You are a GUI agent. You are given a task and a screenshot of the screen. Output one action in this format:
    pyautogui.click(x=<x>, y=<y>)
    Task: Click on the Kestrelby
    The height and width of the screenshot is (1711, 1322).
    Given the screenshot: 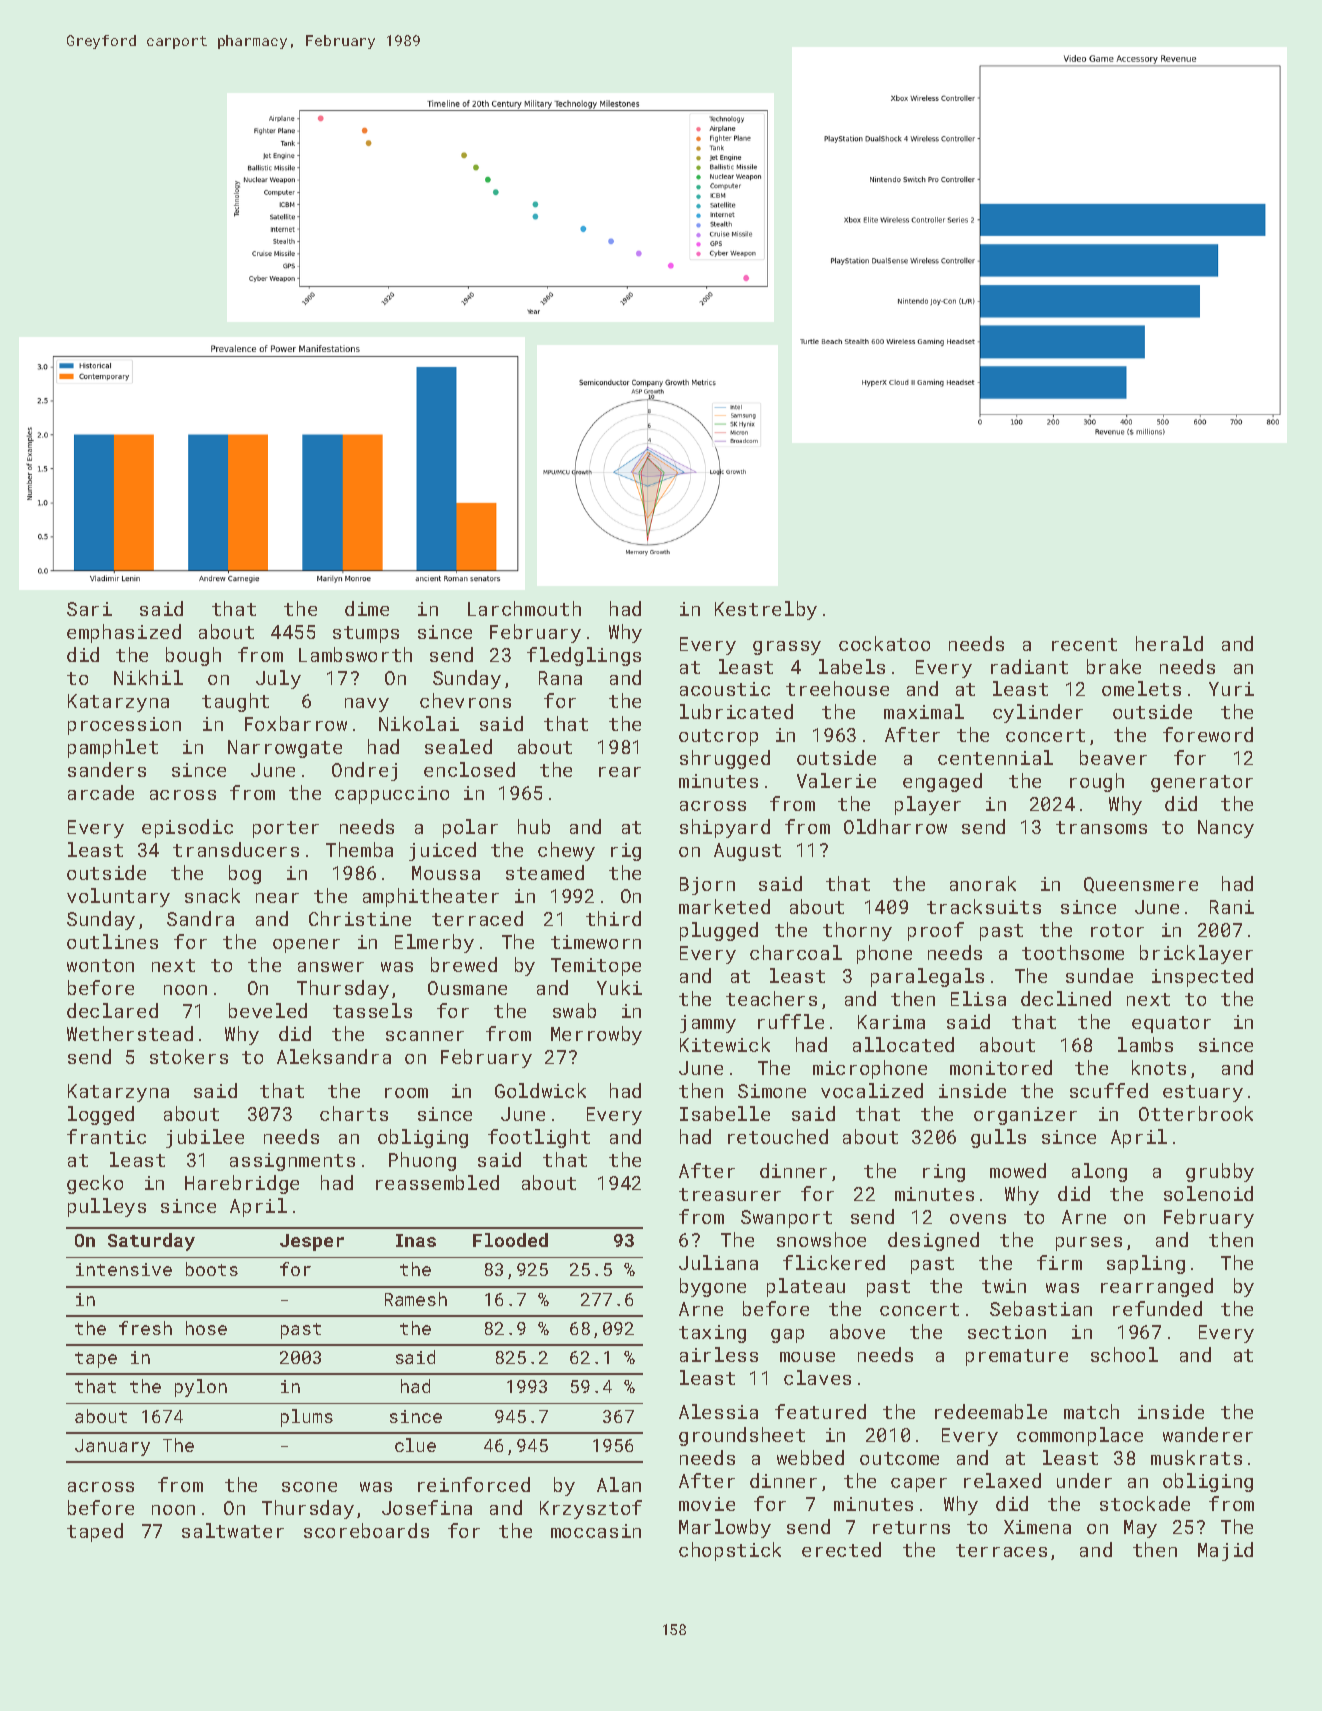 What is the action you would take?
    pyautogui.click(x=766, y=610)
